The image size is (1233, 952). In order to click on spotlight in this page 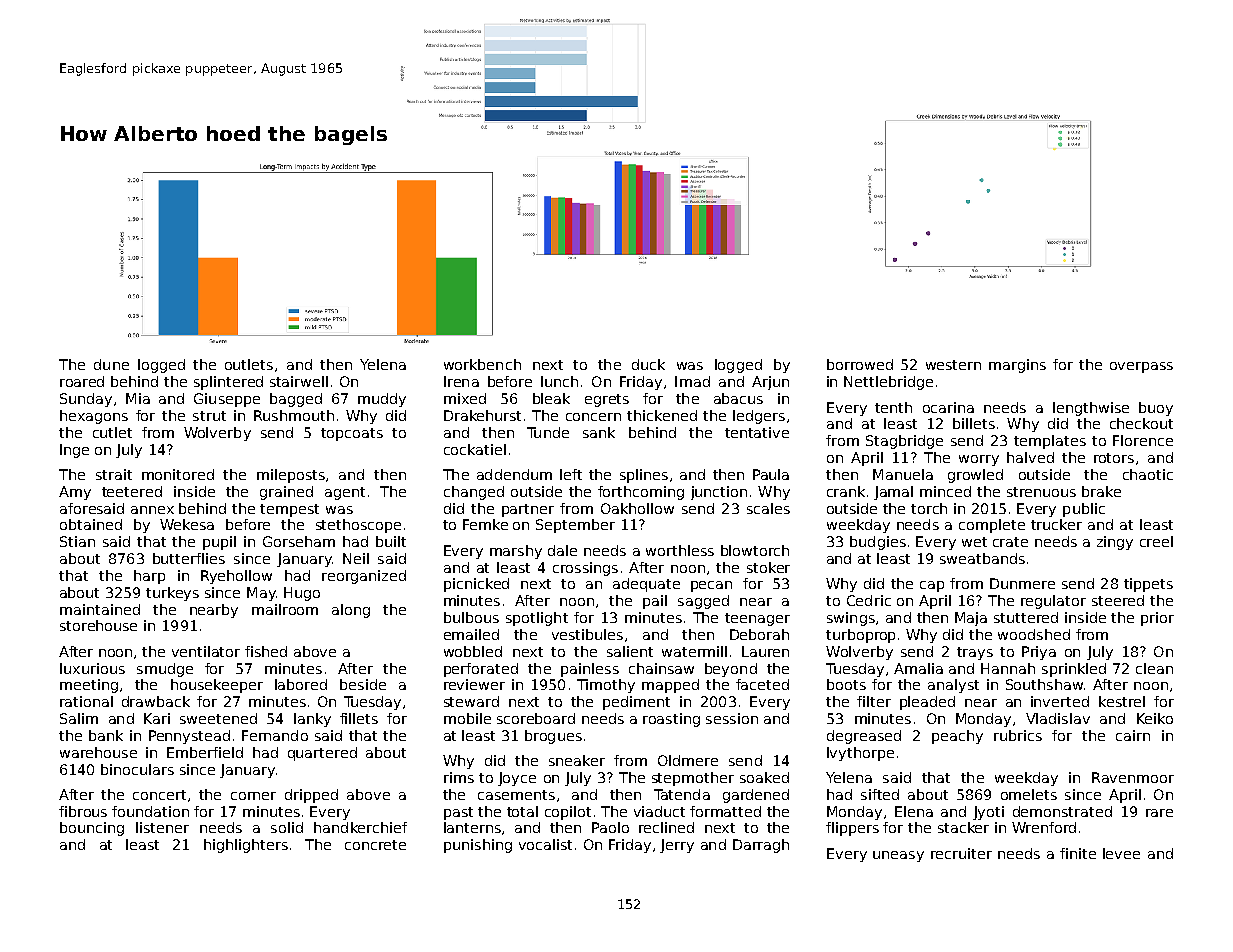, I will do `click(537, 619)`.
